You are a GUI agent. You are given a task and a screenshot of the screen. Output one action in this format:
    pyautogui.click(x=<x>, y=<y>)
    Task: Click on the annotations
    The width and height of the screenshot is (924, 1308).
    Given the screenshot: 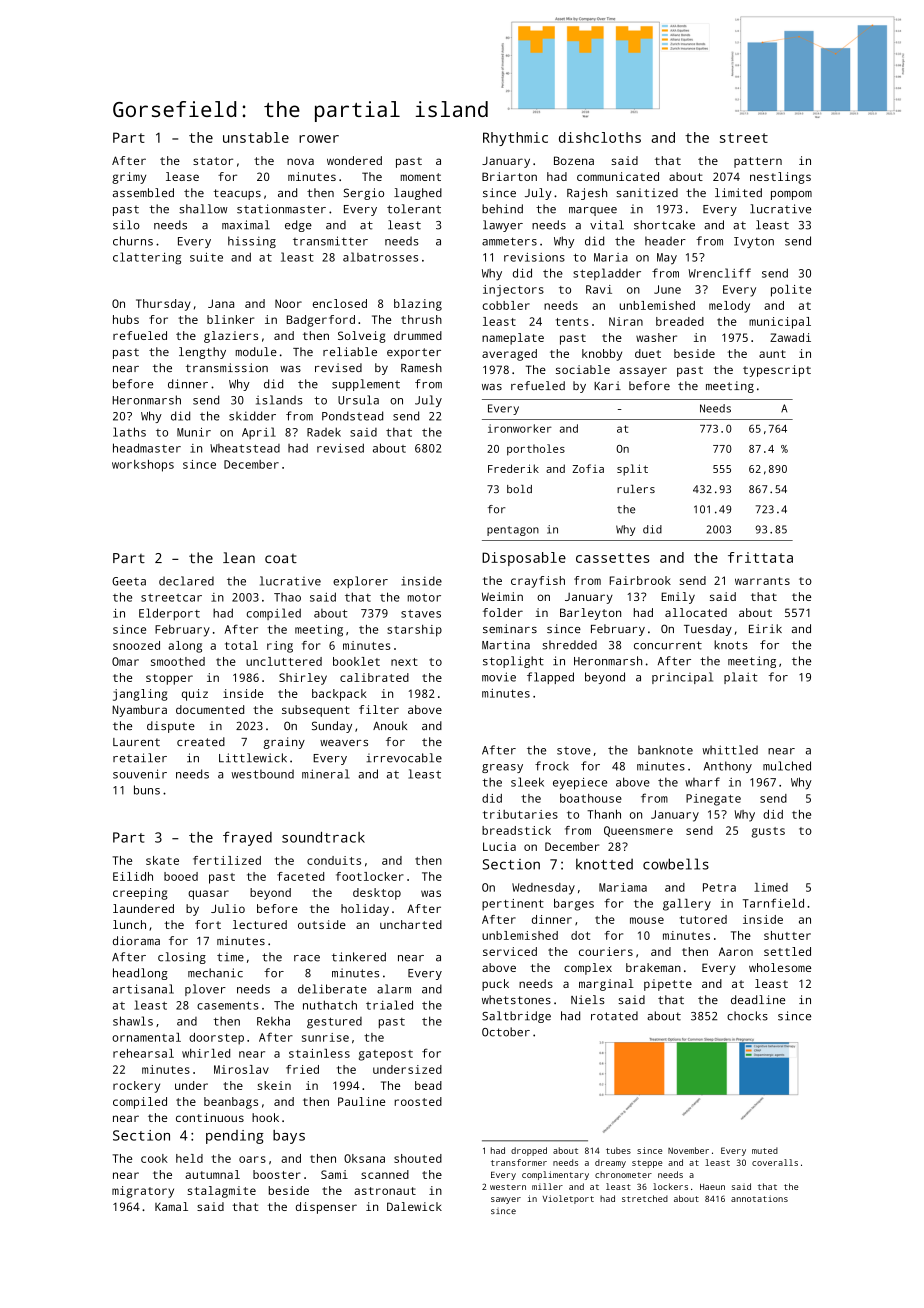 What is the action you would take?
    pyautogui.click(x=759, y=1198)
